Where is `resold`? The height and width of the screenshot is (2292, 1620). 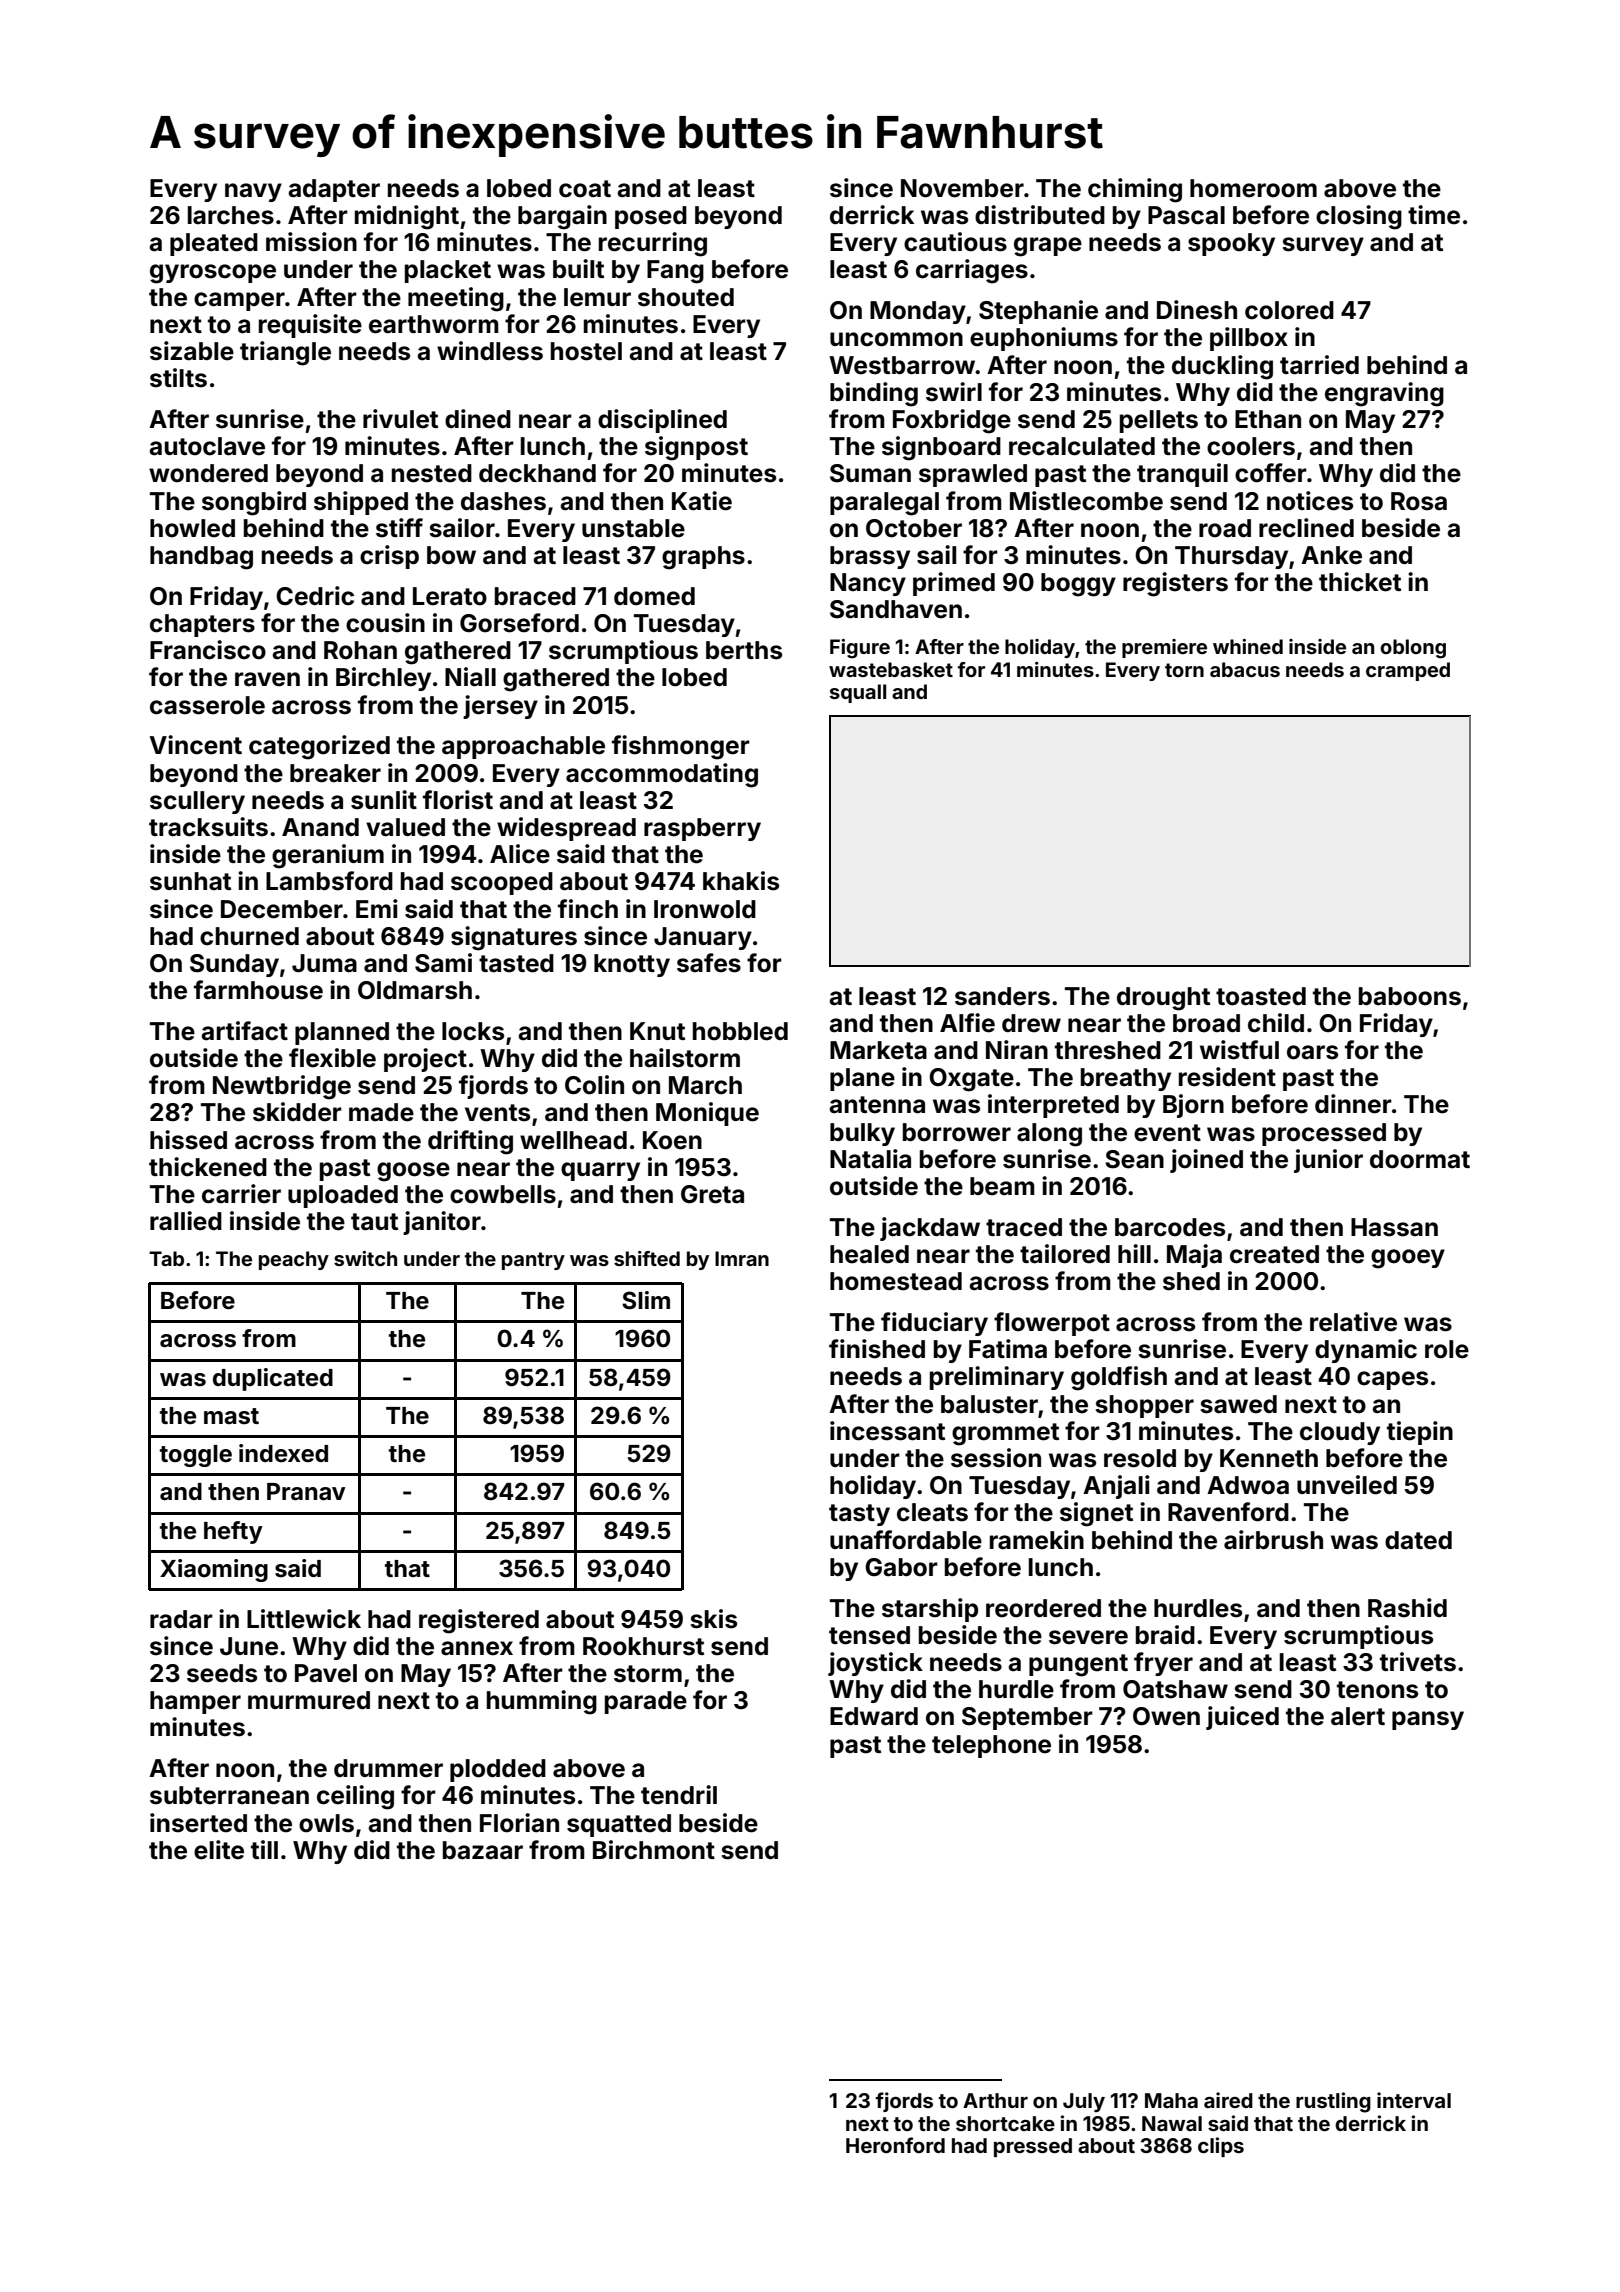 resold is located at coordinates (1140, 1458).
